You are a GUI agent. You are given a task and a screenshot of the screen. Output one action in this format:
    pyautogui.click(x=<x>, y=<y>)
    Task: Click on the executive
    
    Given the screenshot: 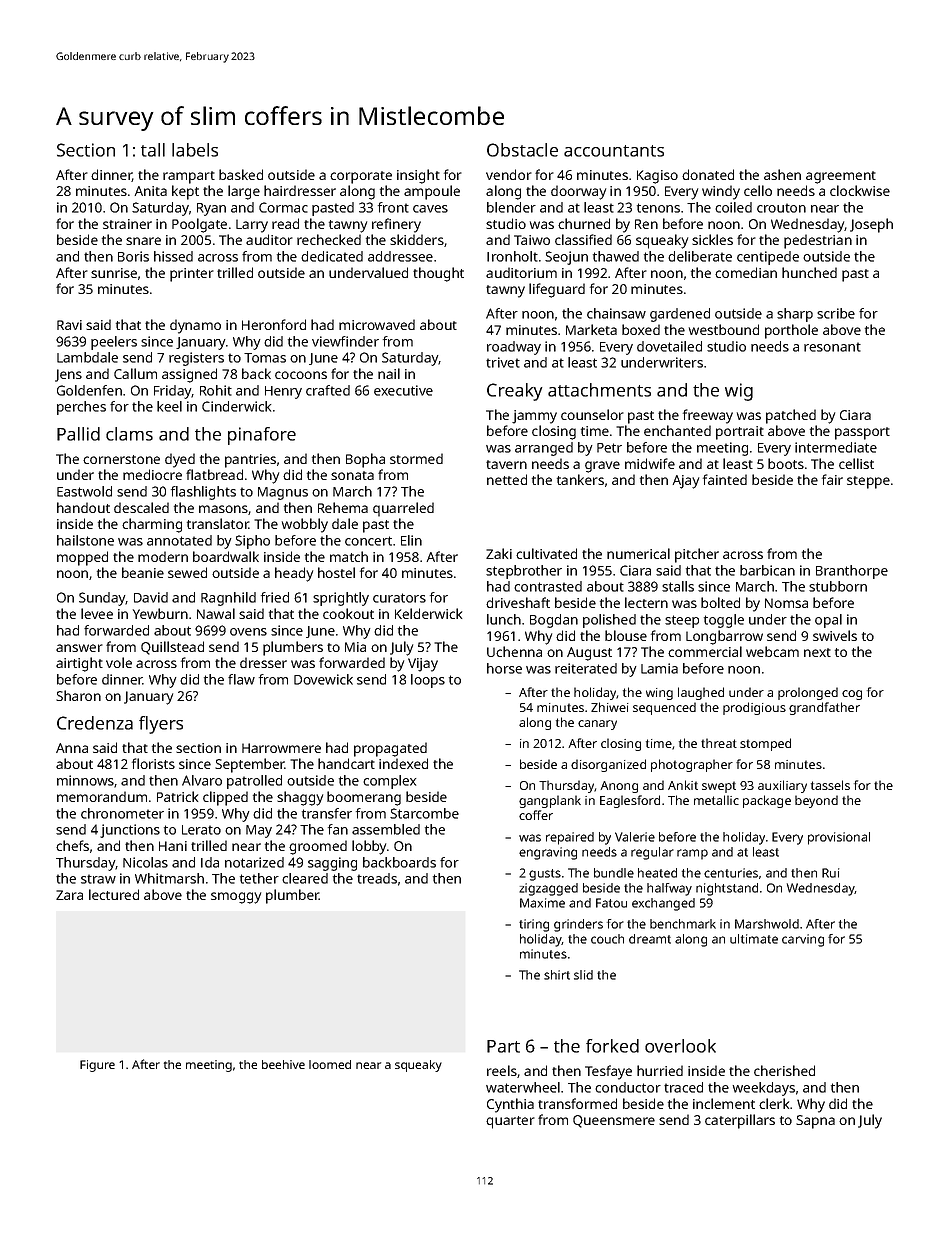 What is the action you would take?
    pyautogui.click(x=403, y=390)
